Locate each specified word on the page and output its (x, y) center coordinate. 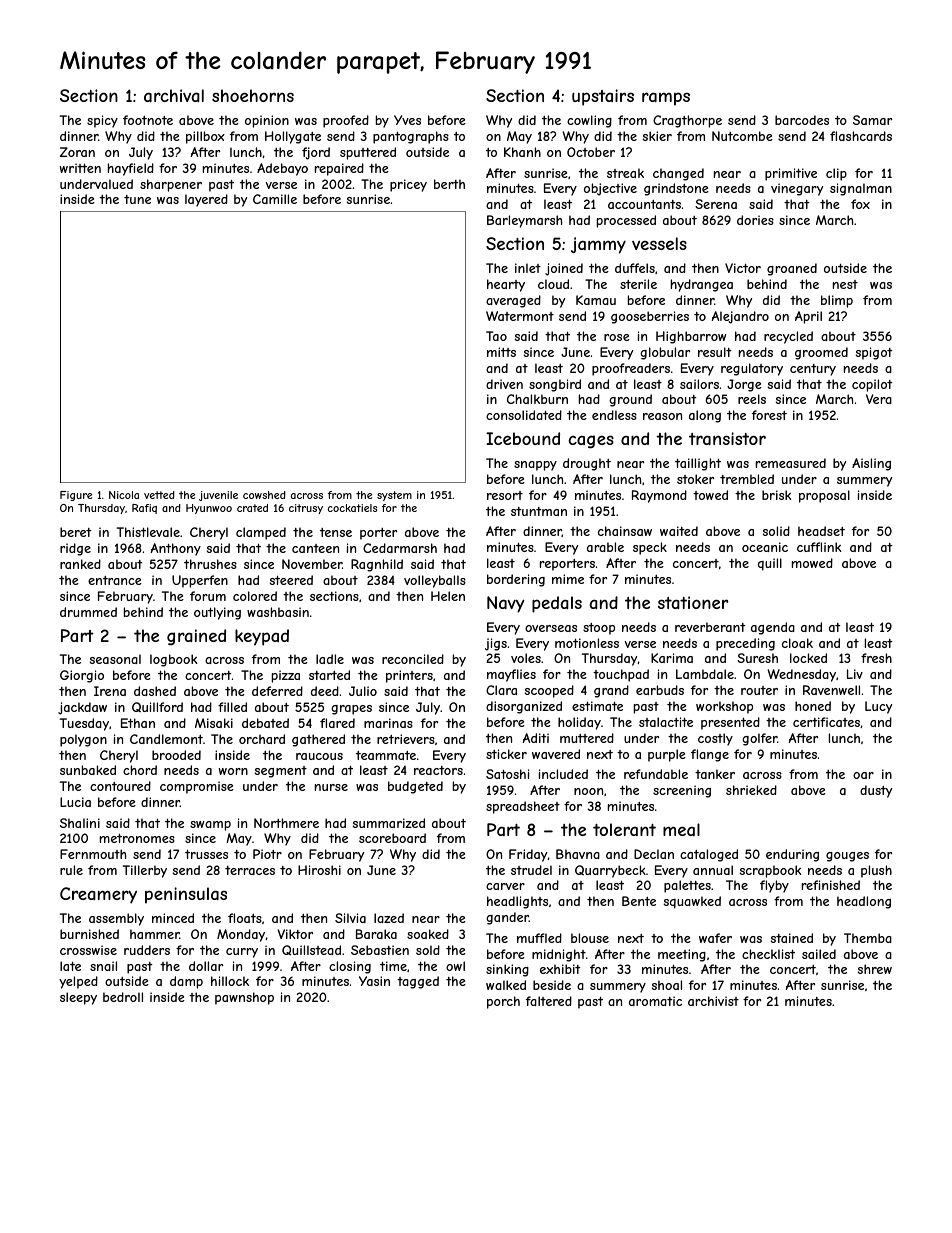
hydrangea (702, 285)
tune (137, 199)
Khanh (522, 152)
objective (610, 189)
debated (265, 723)
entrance (115, 580)
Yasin (374, 981)
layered (206, 200)
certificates (826, 722)
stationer (693, 602)
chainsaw (625, 531)
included (563, 774)
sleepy (78, 998)
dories (755, 220)
